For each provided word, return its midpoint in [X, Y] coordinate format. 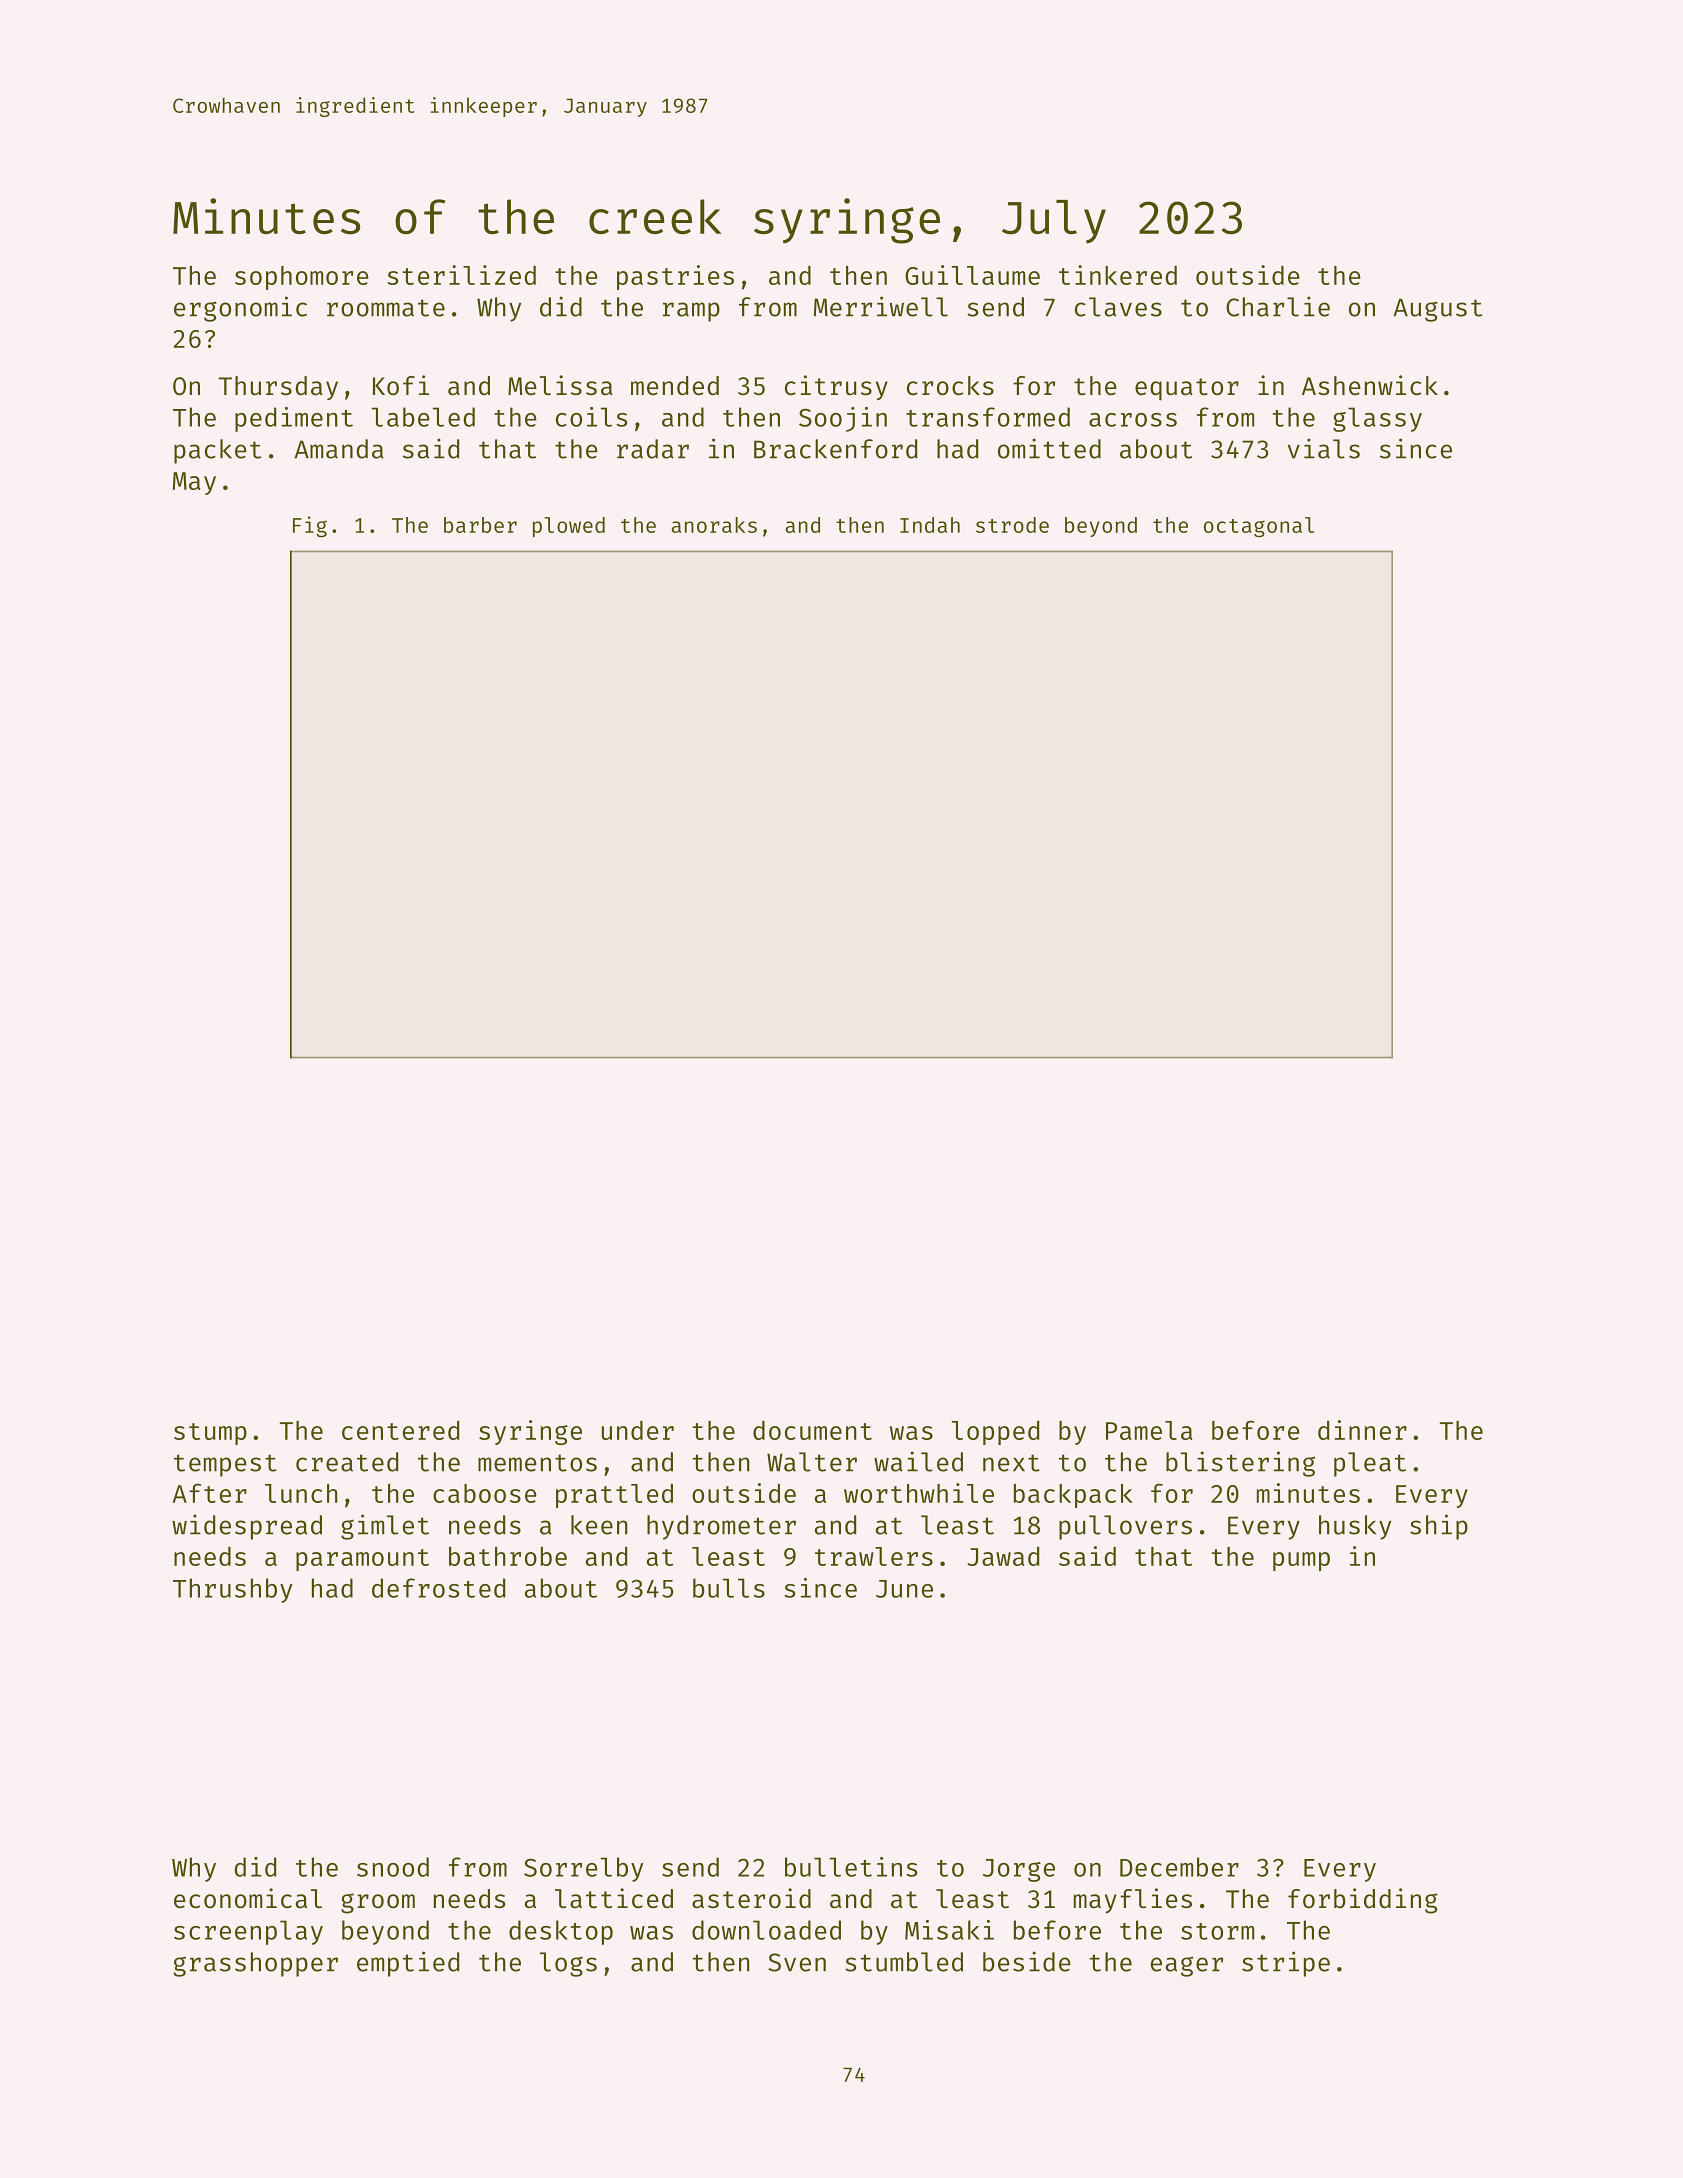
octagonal [1259, 527]
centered [400, 1430]
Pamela [1149, 1430]
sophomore [302, 278]
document [812, 1430]
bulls [729, 1588]
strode [1012, 525]
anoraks [714, 525]
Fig [310, 526]
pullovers [1125, 1527]
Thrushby [233, 1590]
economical [248, 1898]
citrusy [836, 388]
